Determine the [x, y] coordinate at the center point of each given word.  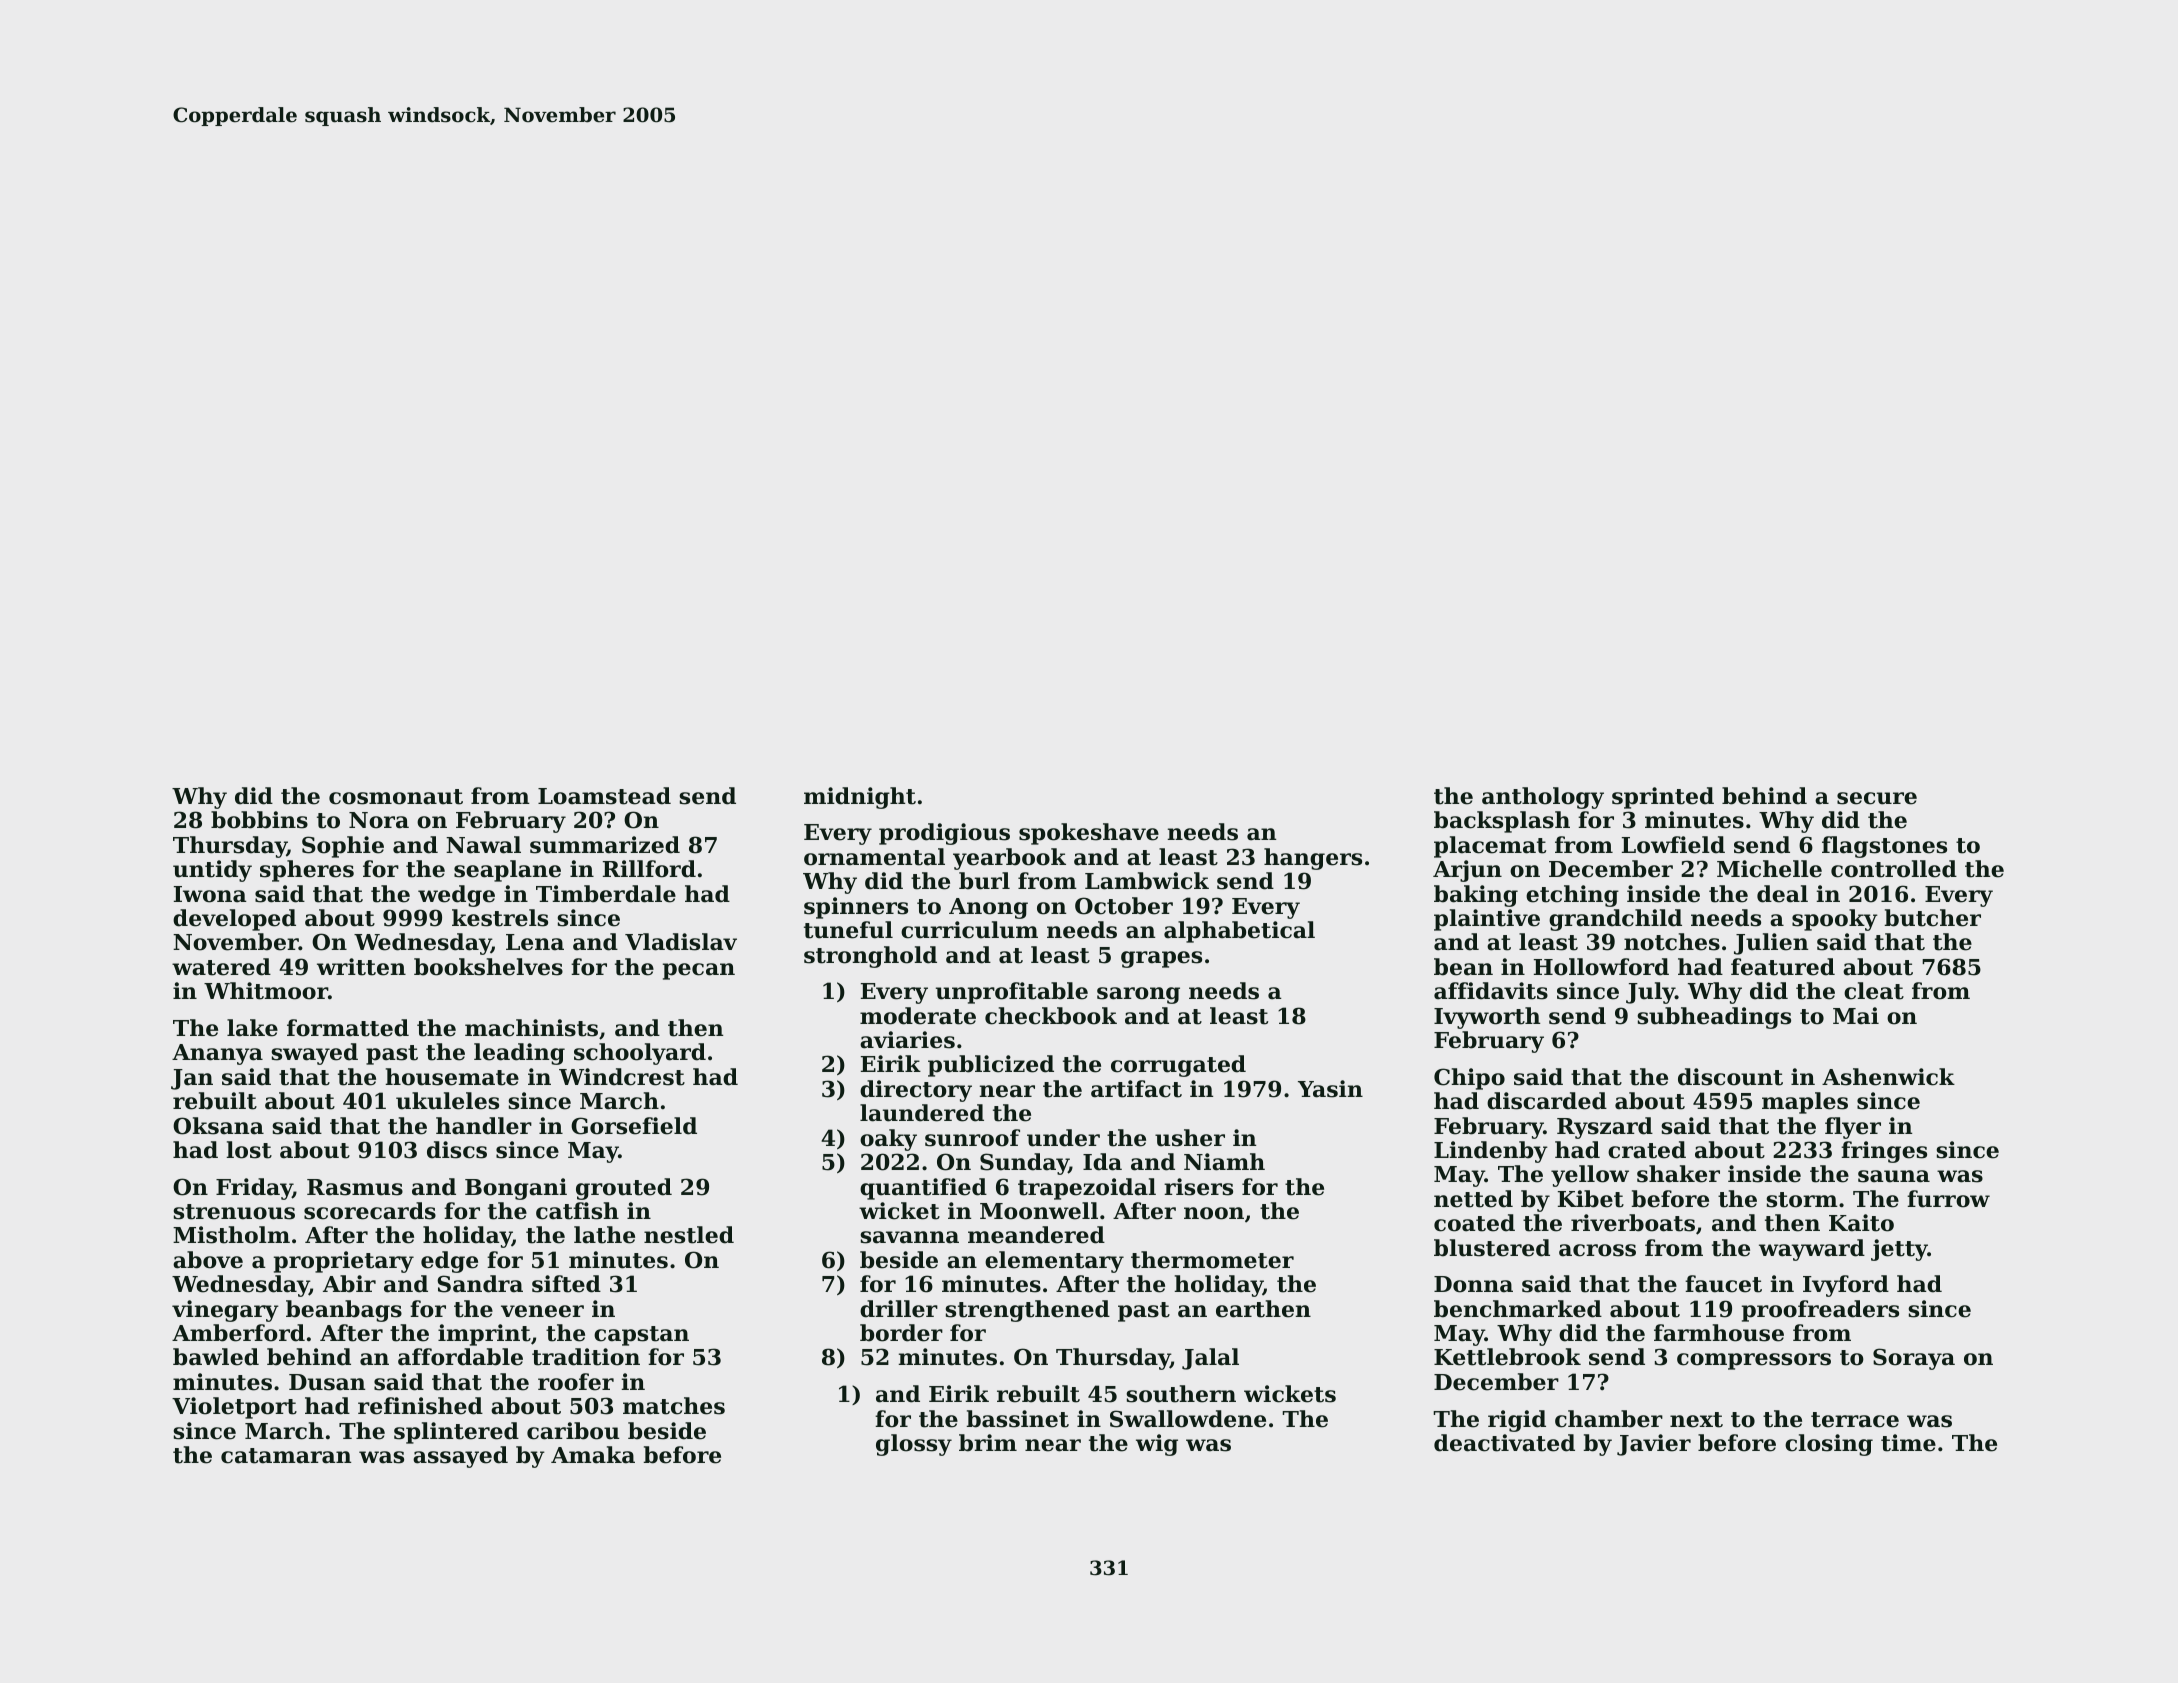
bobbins [259, 820]
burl [984, 881]
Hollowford [1601, 967]
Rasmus [355, 1187]
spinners [856, 908]
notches [1672, 942]
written [361, 967]
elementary [1054, 1262]
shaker [1678, 1174]
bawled [216, 1357]
